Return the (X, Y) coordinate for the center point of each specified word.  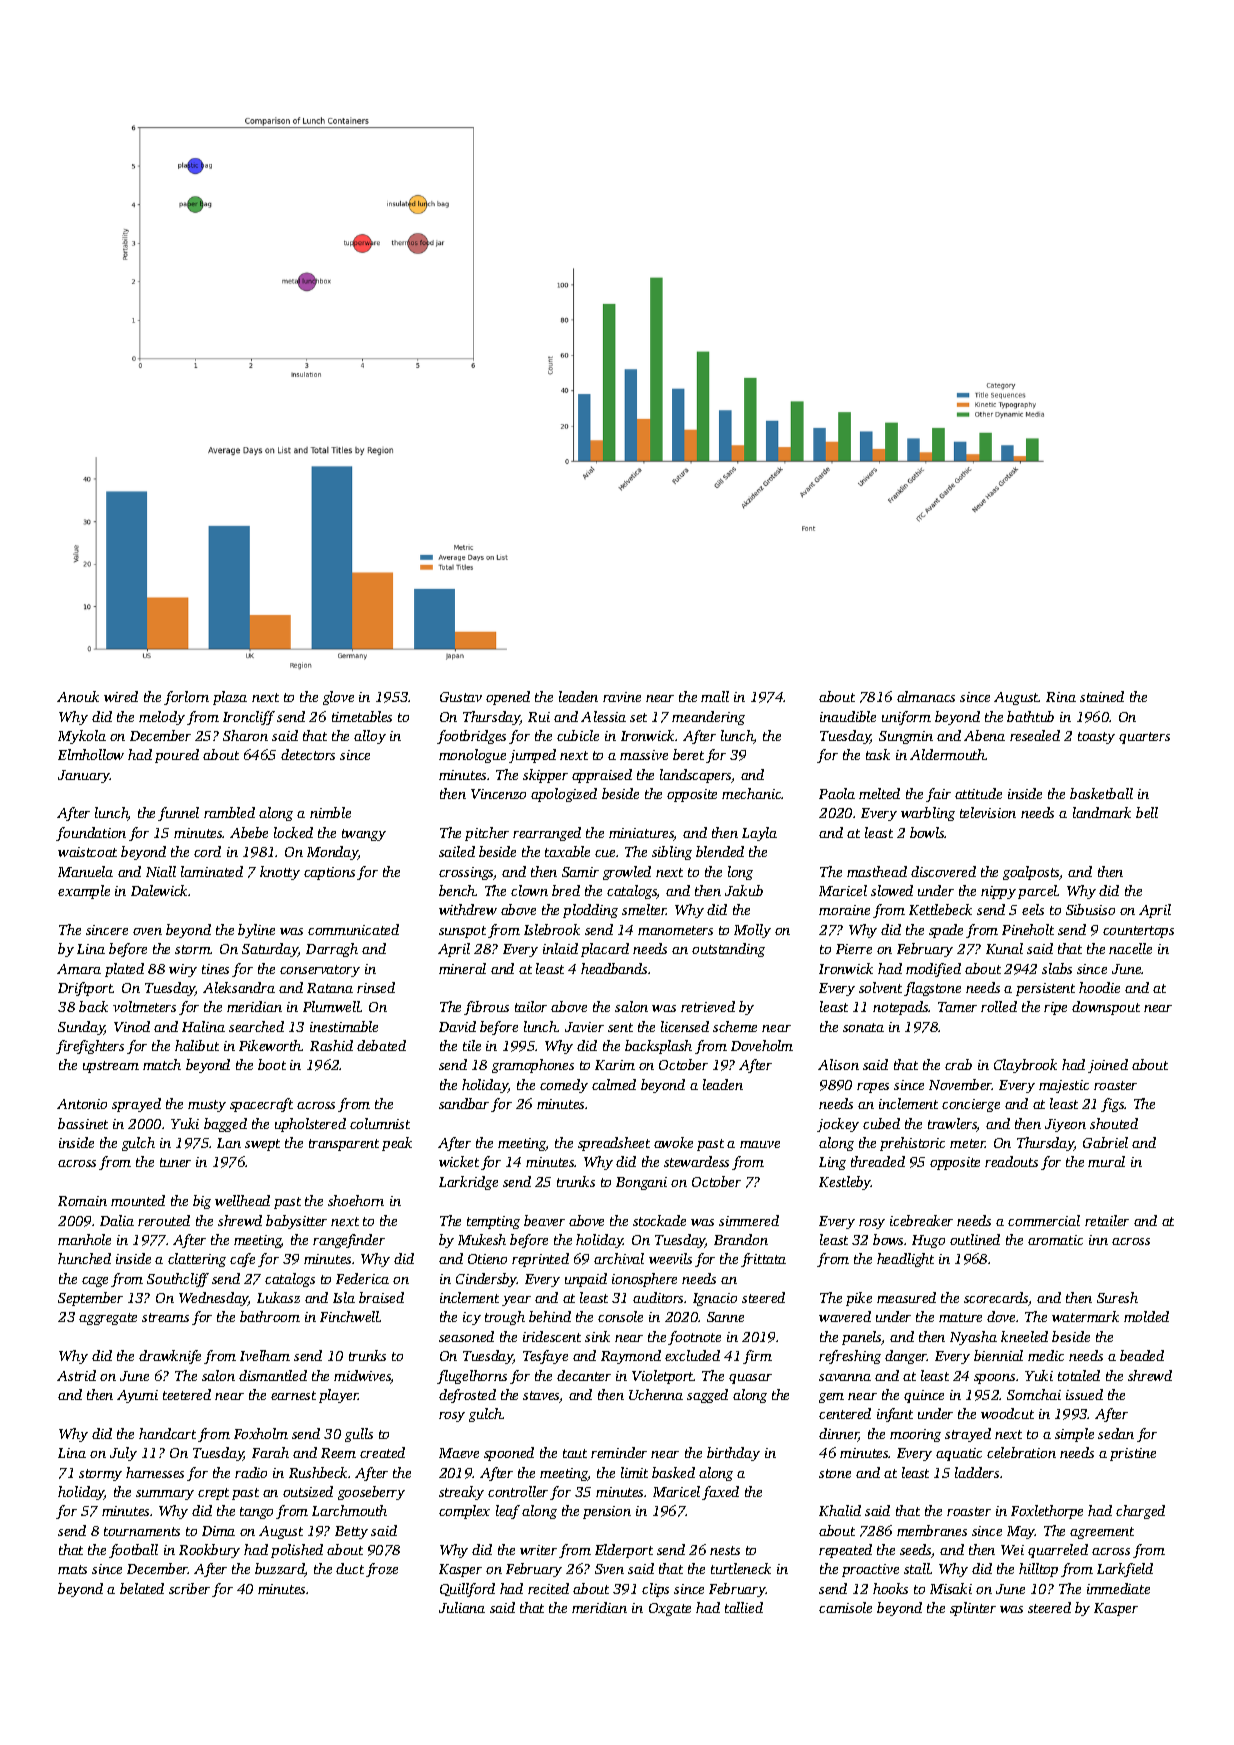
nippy (998, 892)
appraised (602, 776)
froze (382, 1570)
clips (655, 1590)
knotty (280, 873)
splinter (973, 1609)
